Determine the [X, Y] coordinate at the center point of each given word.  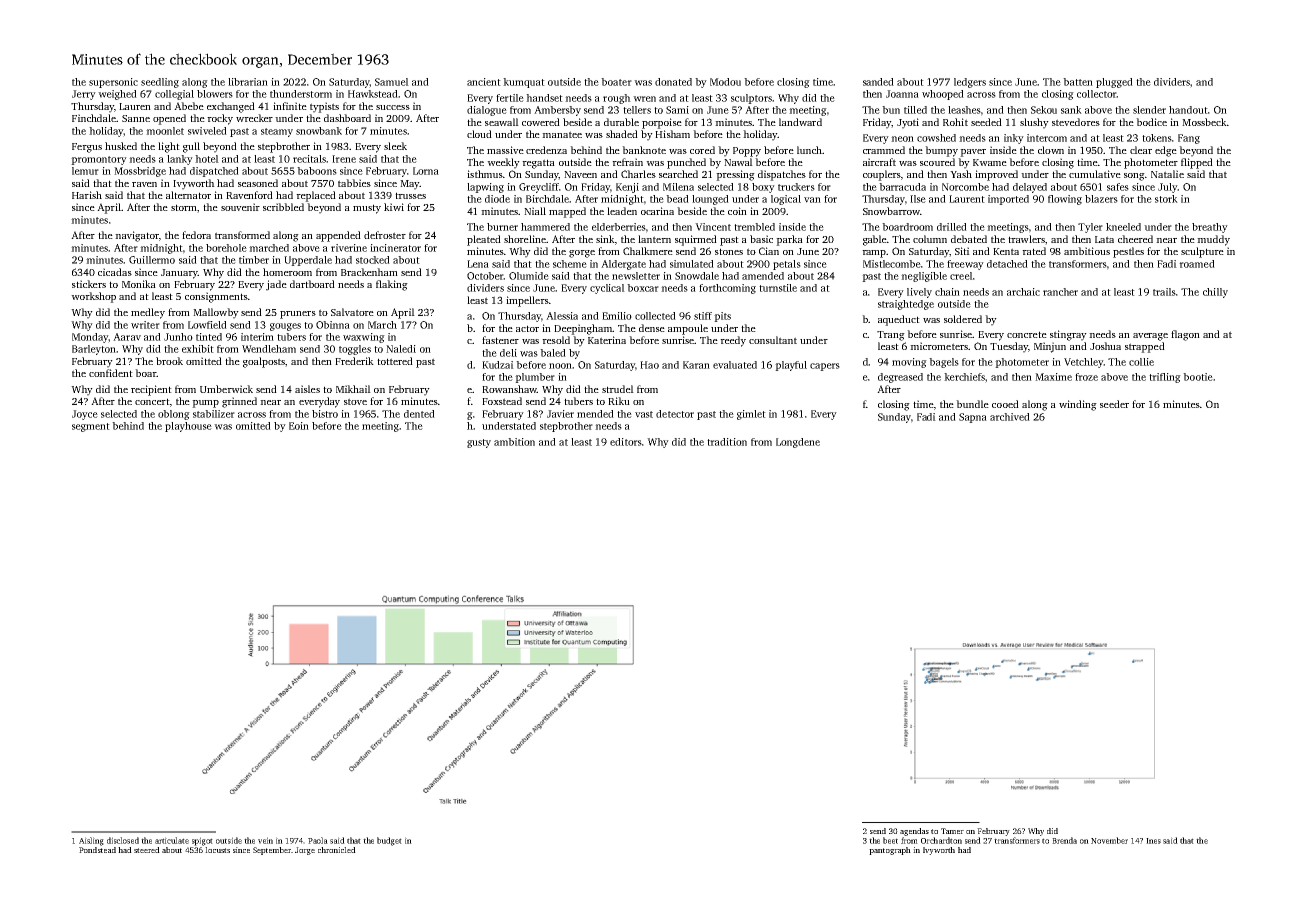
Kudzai [498, 365]
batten [1078, 82]
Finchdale [94, 118]
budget [389, 841]
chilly [1215, 293]
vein [265, 840]
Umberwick [226, 389]
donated [673, 82]
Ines [1153, 841]
